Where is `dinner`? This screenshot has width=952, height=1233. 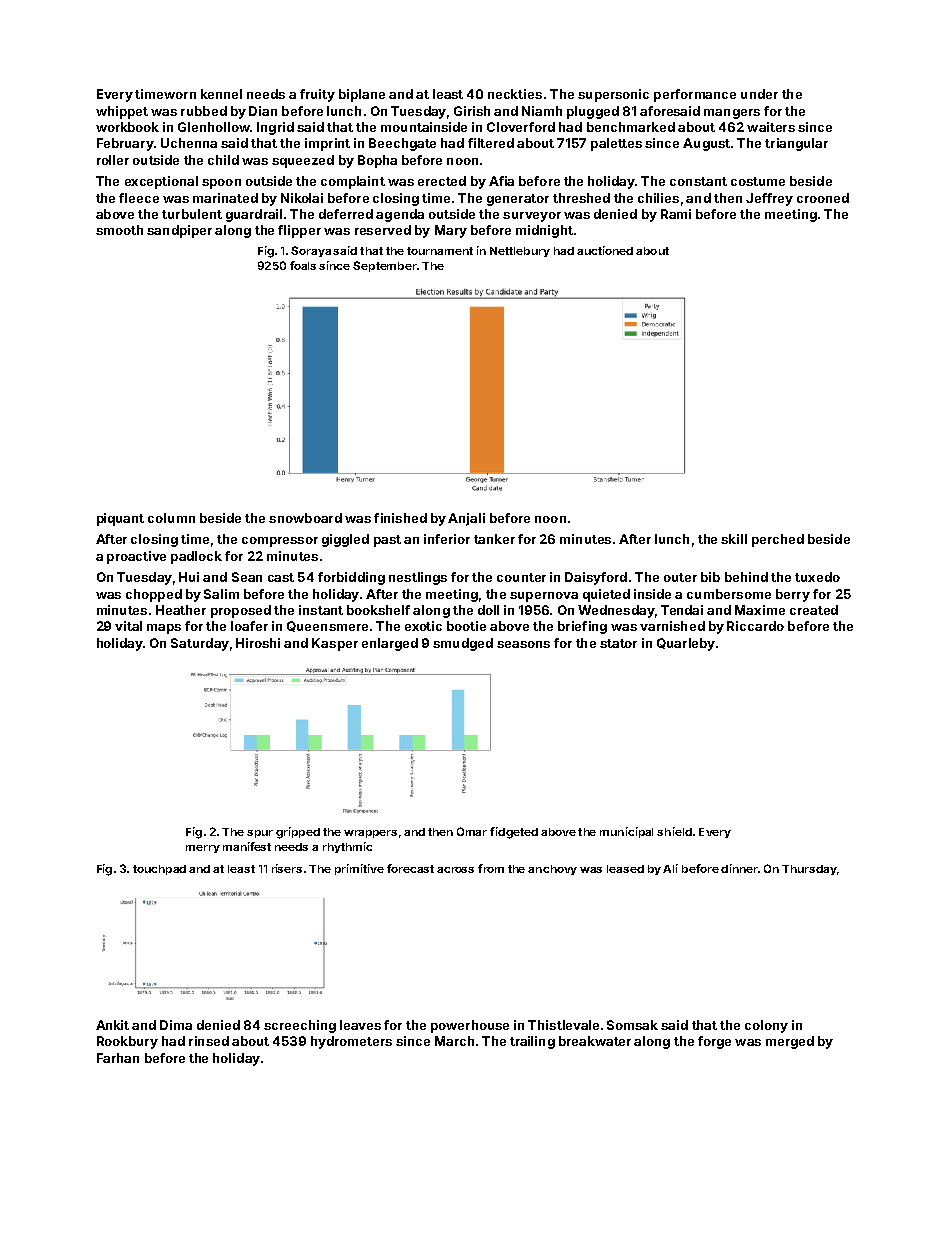 dinner is located at coordinates (739, 868).
